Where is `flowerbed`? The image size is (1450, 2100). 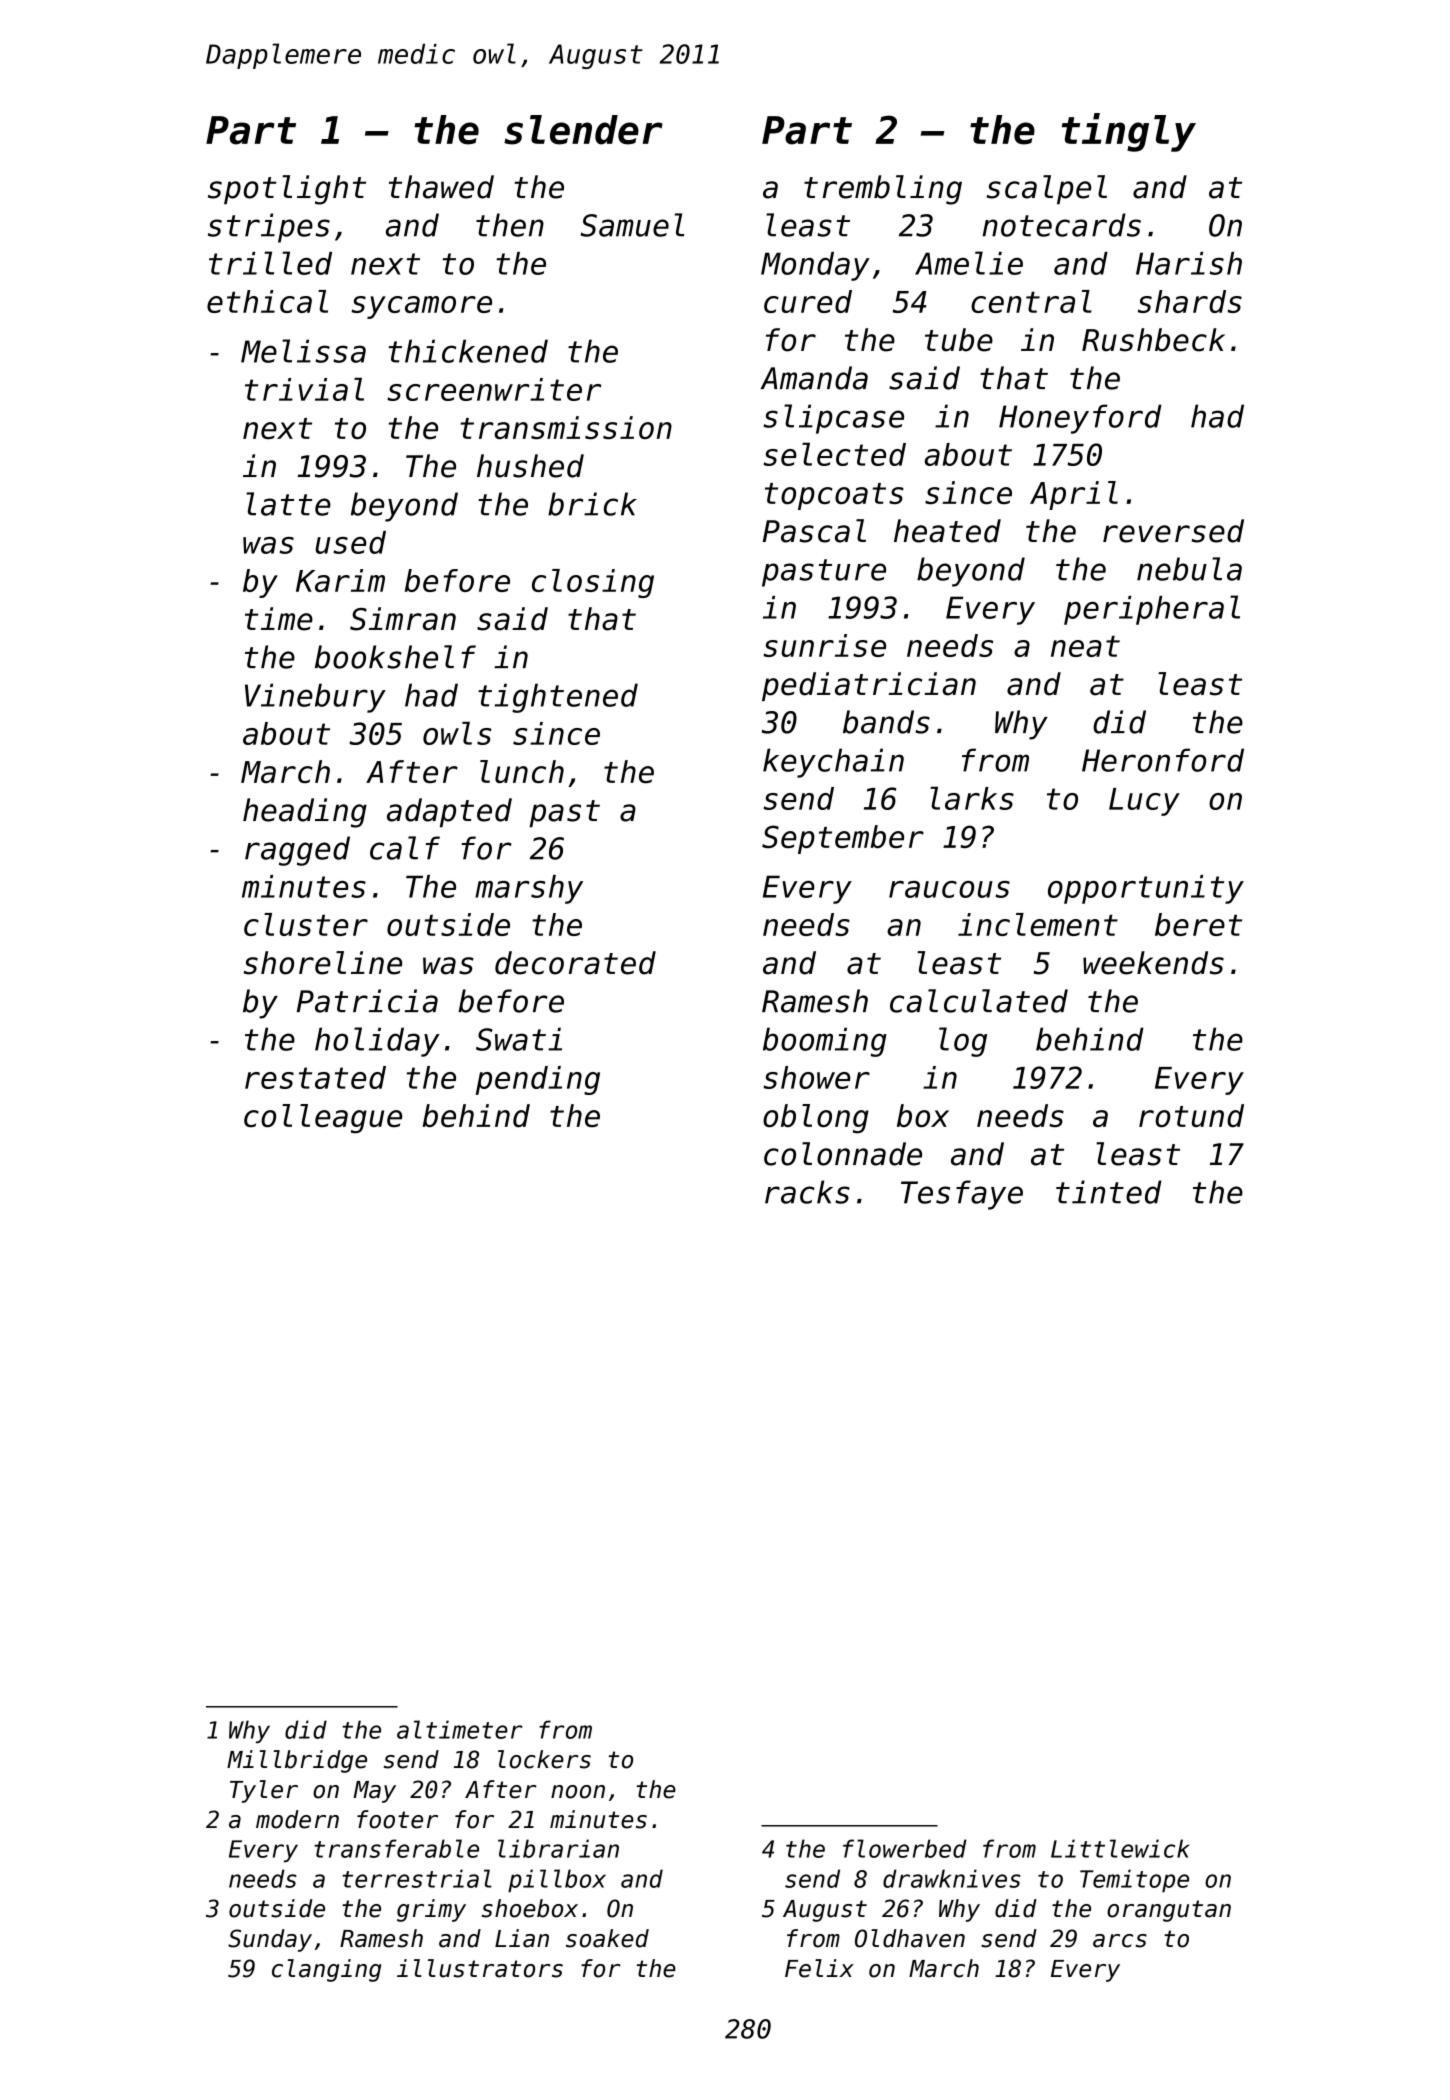
flowerbed is located at coordinates (905, 1848).
